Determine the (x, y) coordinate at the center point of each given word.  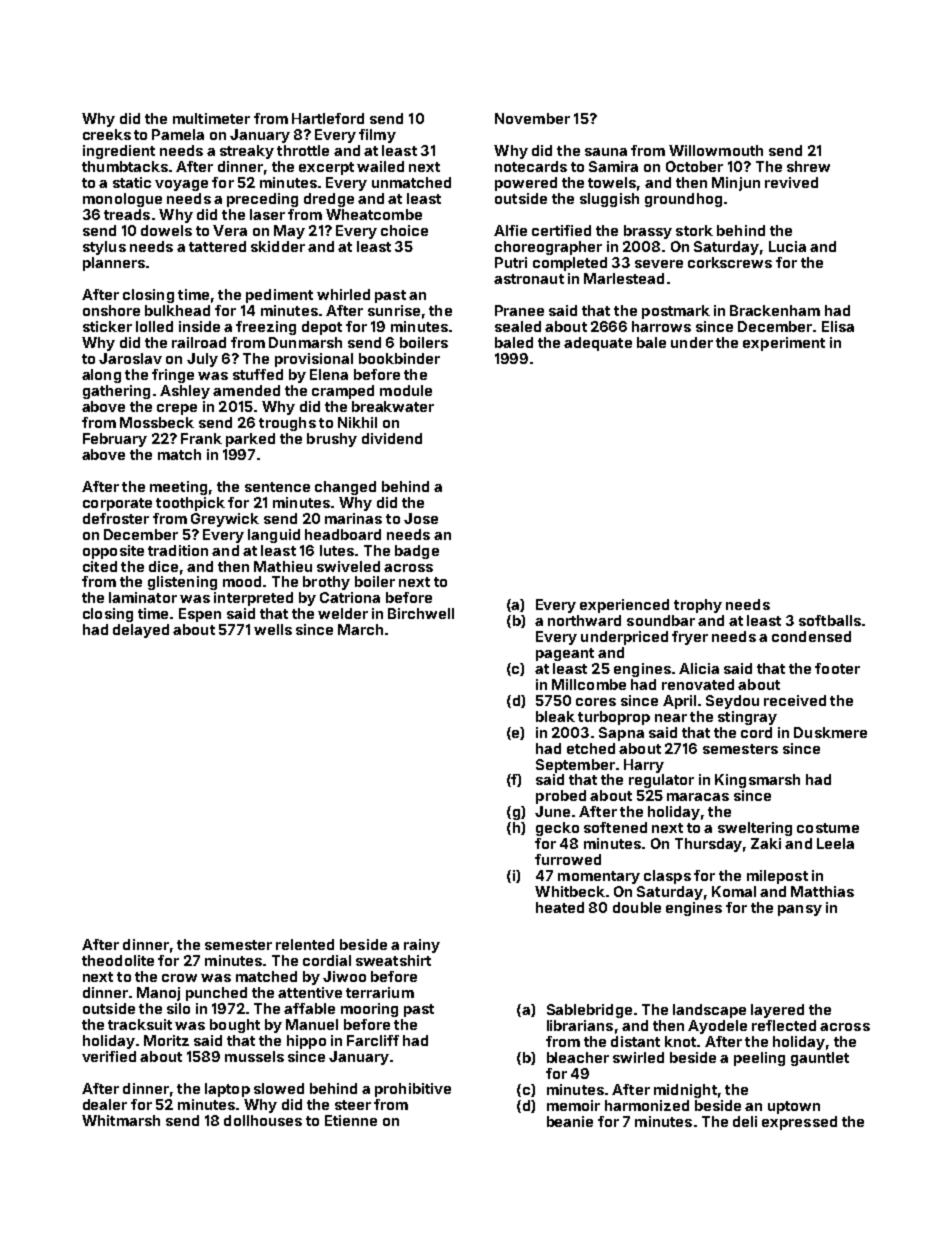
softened (615, 827)
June (552, 811)
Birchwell (421, 613)
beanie (570, 1121)
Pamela (178, 134)
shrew (808, 166)
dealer (105, 1104)
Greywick (225, 520)
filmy (377, 136)
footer (837, 668)
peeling (759, 1059)
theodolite (118, 960)
